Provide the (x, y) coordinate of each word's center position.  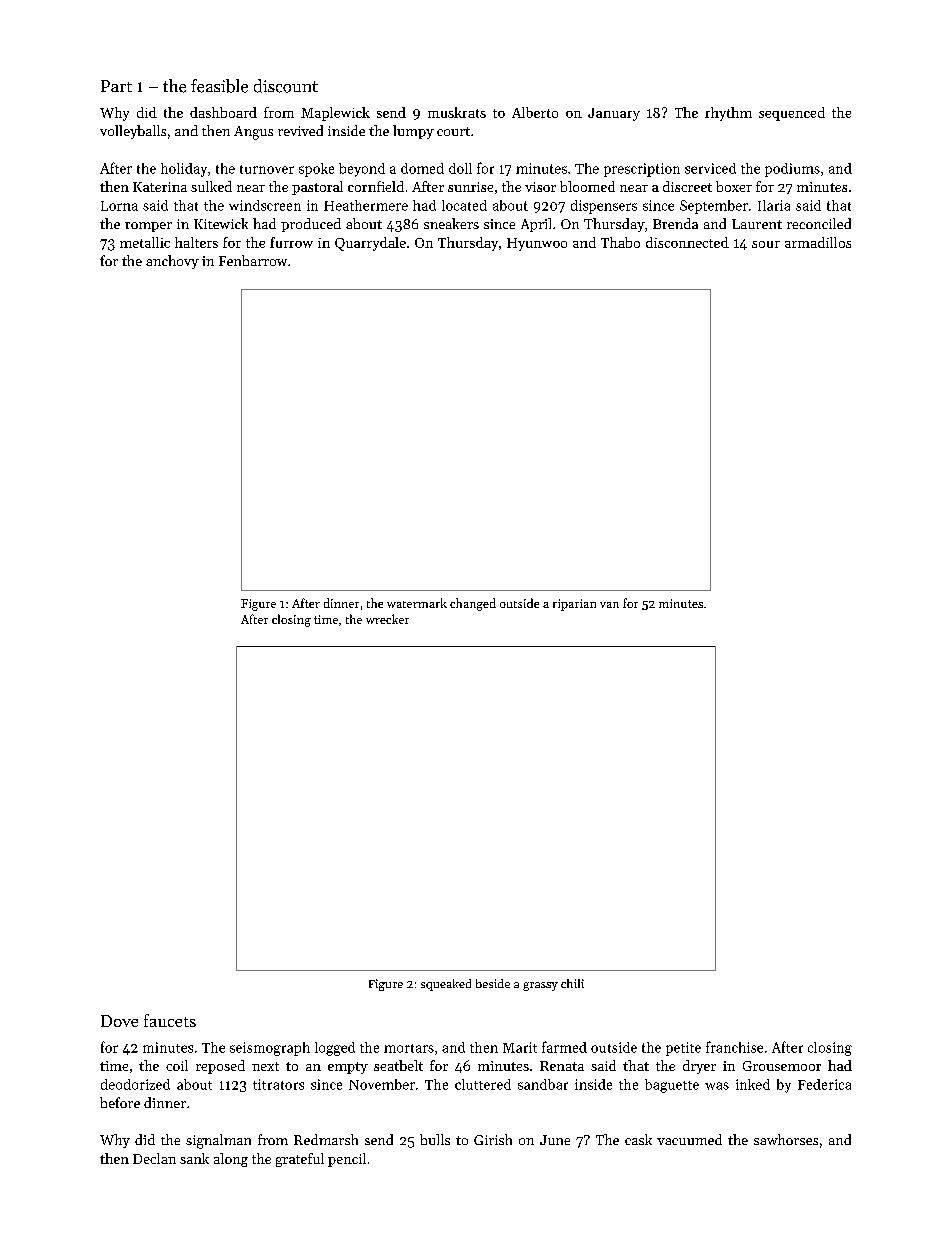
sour (766, 244)
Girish (493, 1139)
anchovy (172, 262)
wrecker (387, 619)
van (609, 605)
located (464, 205)
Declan (154, 1158)
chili (572, 983)
